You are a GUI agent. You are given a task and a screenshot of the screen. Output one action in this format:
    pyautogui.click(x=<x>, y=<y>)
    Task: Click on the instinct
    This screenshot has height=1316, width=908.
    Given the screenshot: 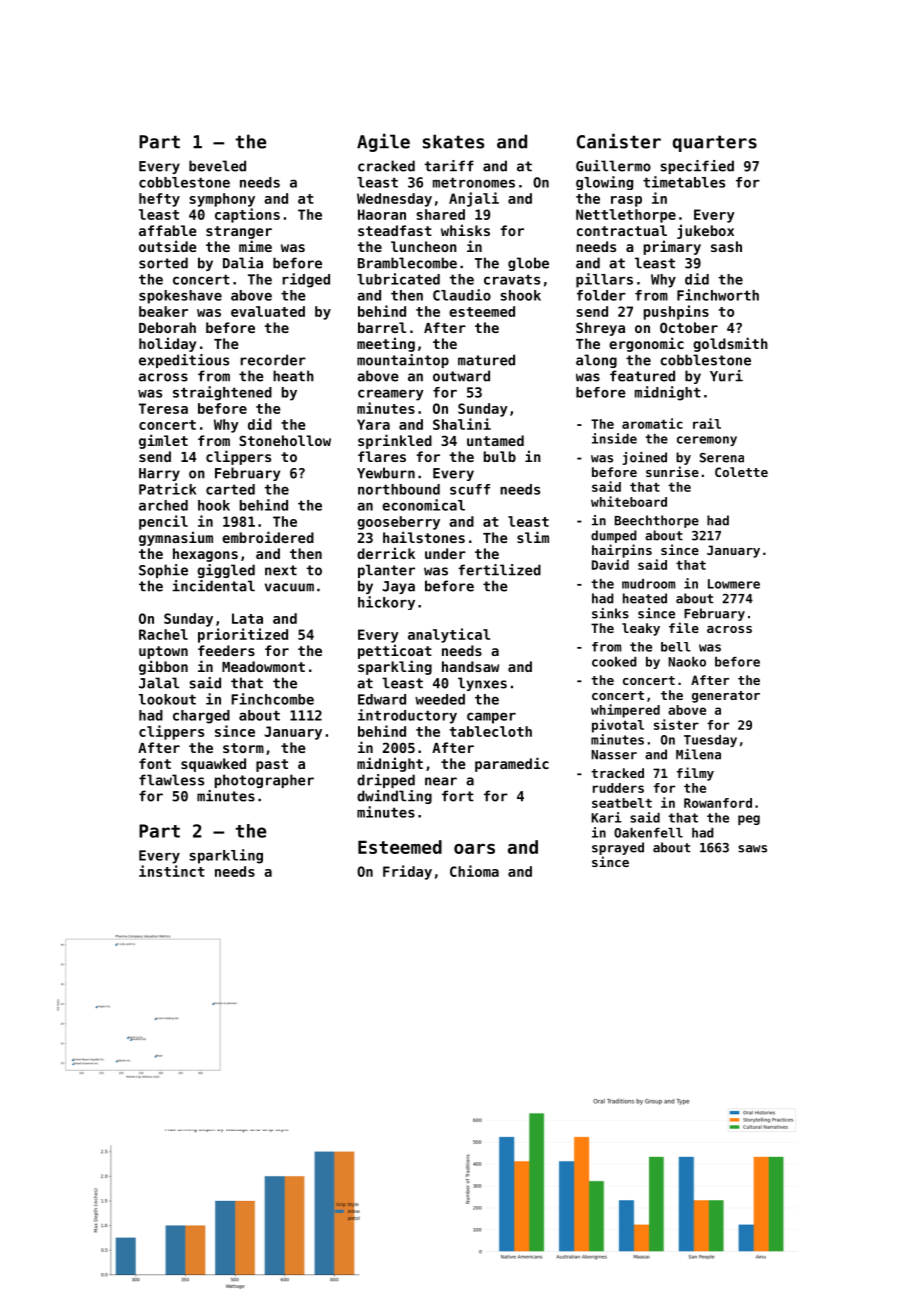 What is the action you would take?
    pyautogui.click(x=172, y=871)
